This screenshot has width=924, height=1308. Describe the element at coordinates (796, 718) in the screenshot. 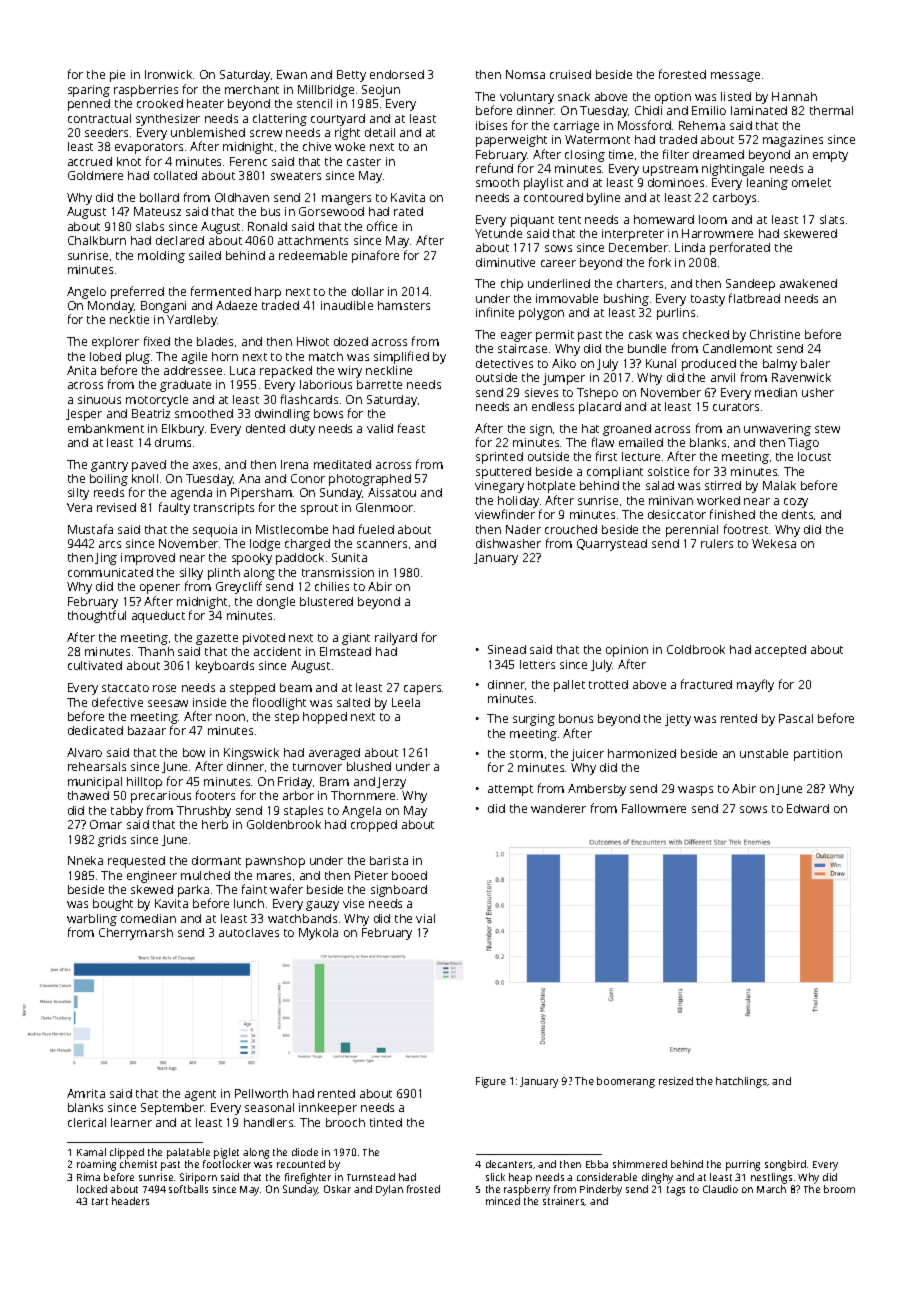

I see `Pascal` at that location.
